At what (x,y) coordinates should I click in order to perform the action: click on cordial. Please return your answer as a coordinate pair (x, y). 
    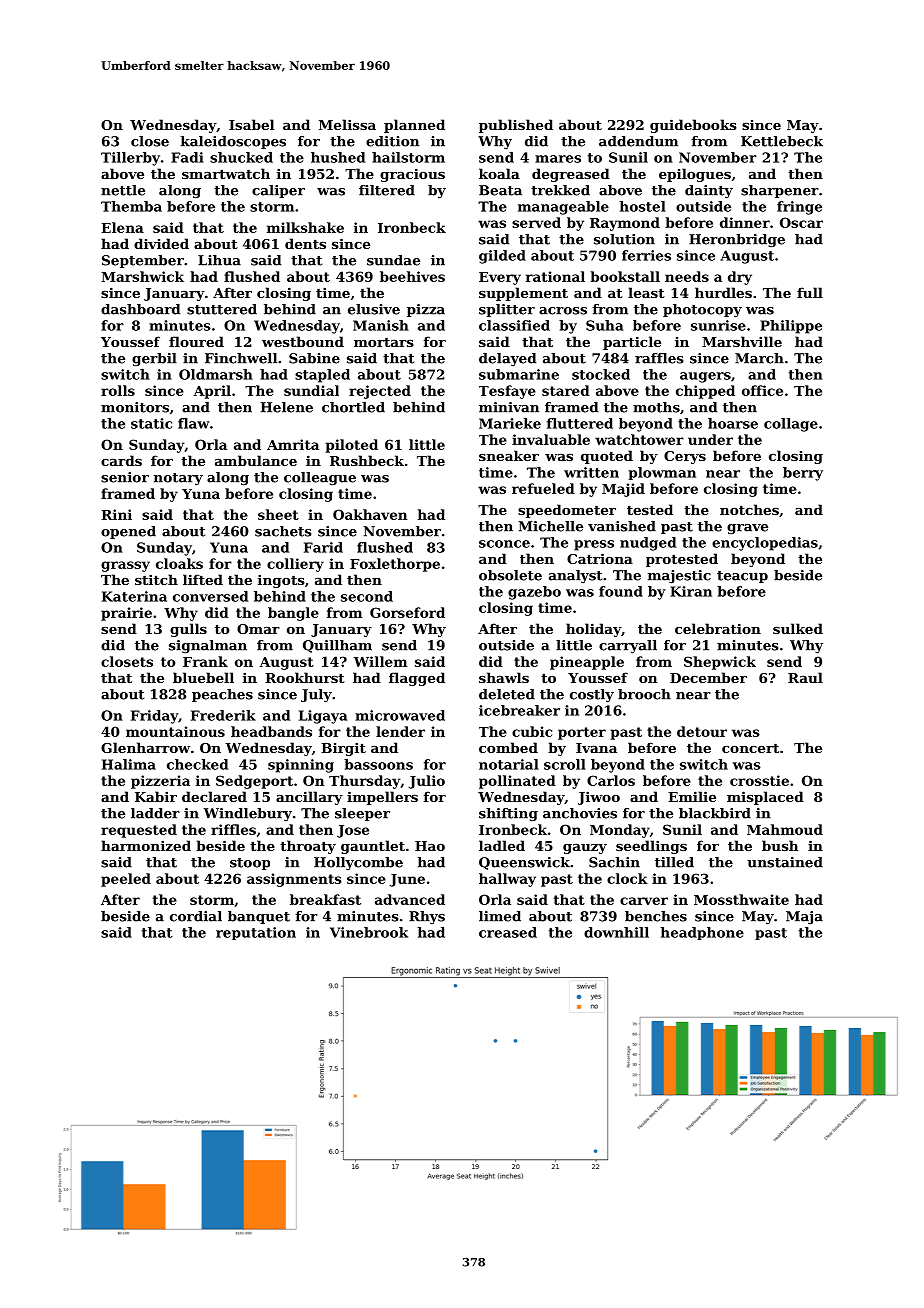
    Looking at the image, I should click on (196, 916).
